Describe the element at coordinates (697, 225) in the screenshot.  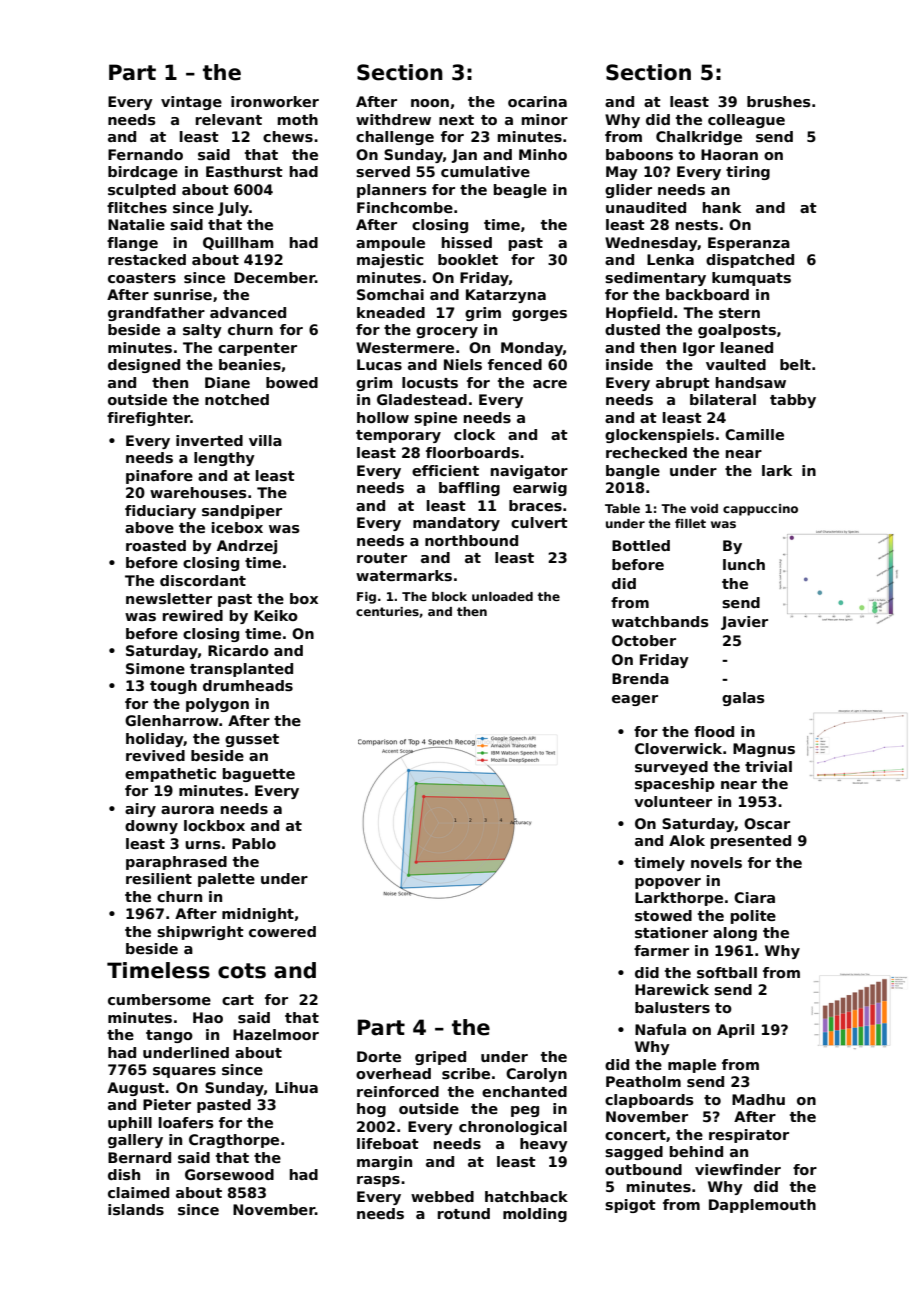
I see `nests` at that location.
